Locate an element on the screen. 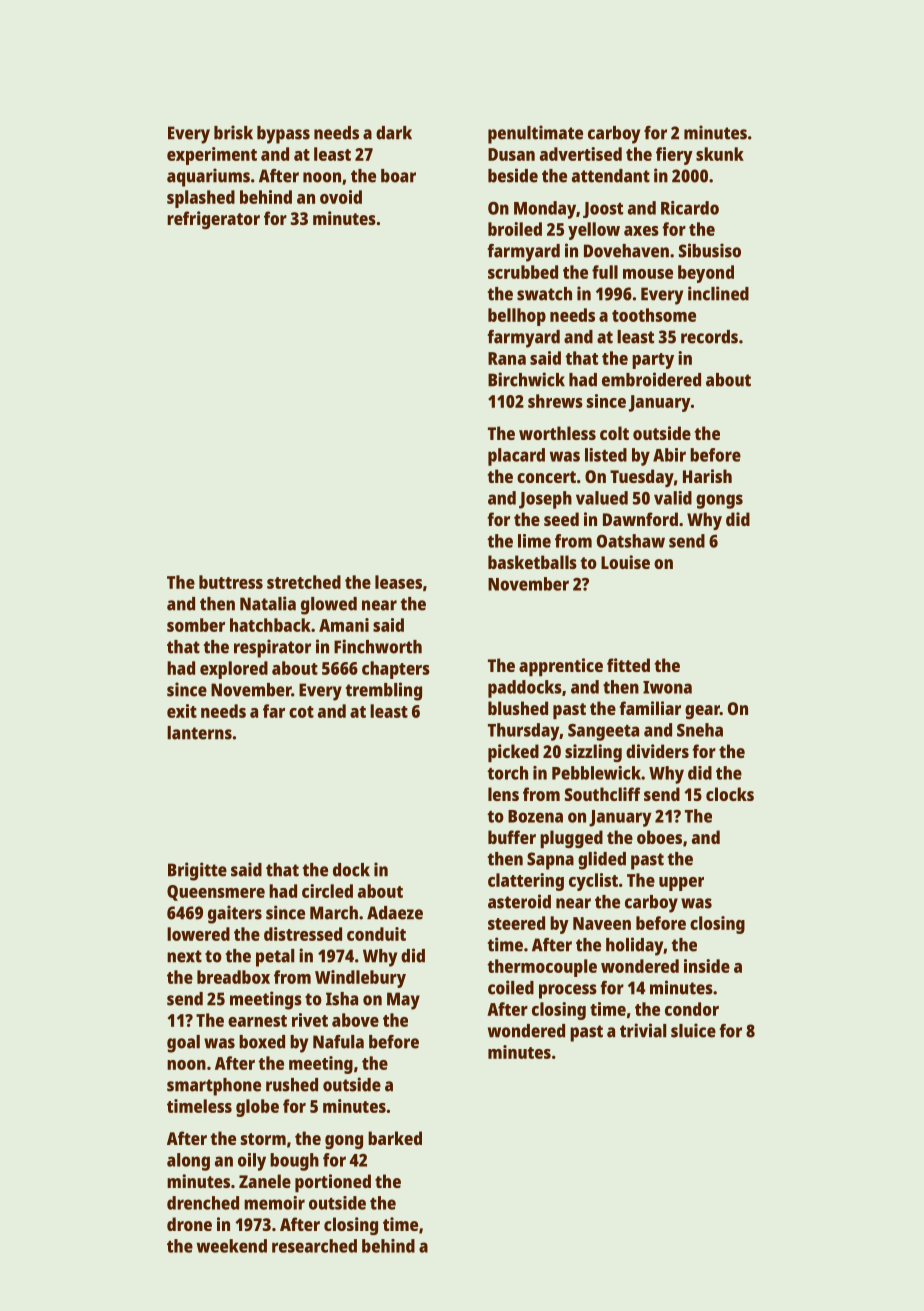 The width and height of the screenshot is (924, 1311). skunk is located at coordinates (720, 154).
